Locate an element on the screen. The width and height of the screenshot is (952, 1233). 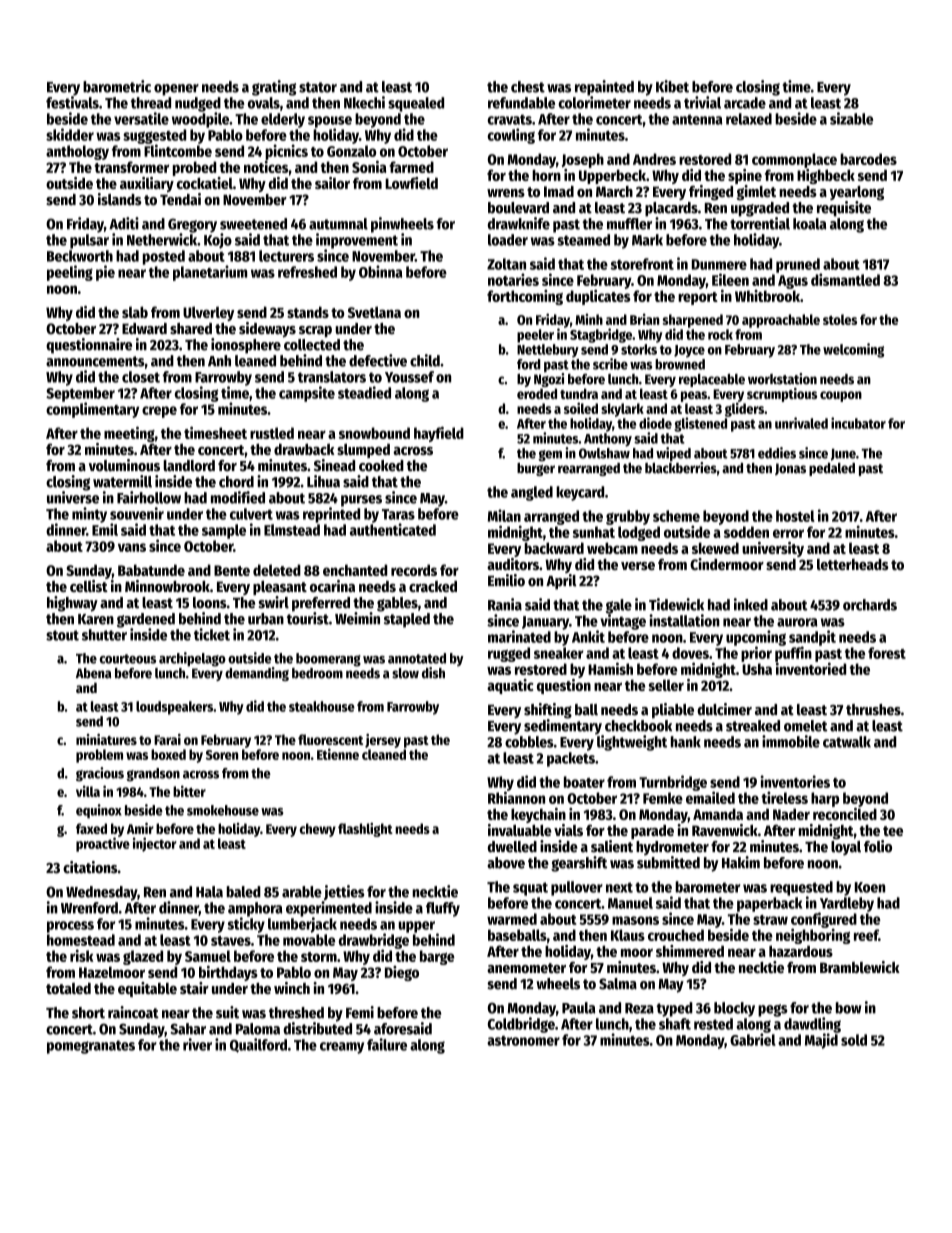
Joseph is located at coordinates (583, 160).
